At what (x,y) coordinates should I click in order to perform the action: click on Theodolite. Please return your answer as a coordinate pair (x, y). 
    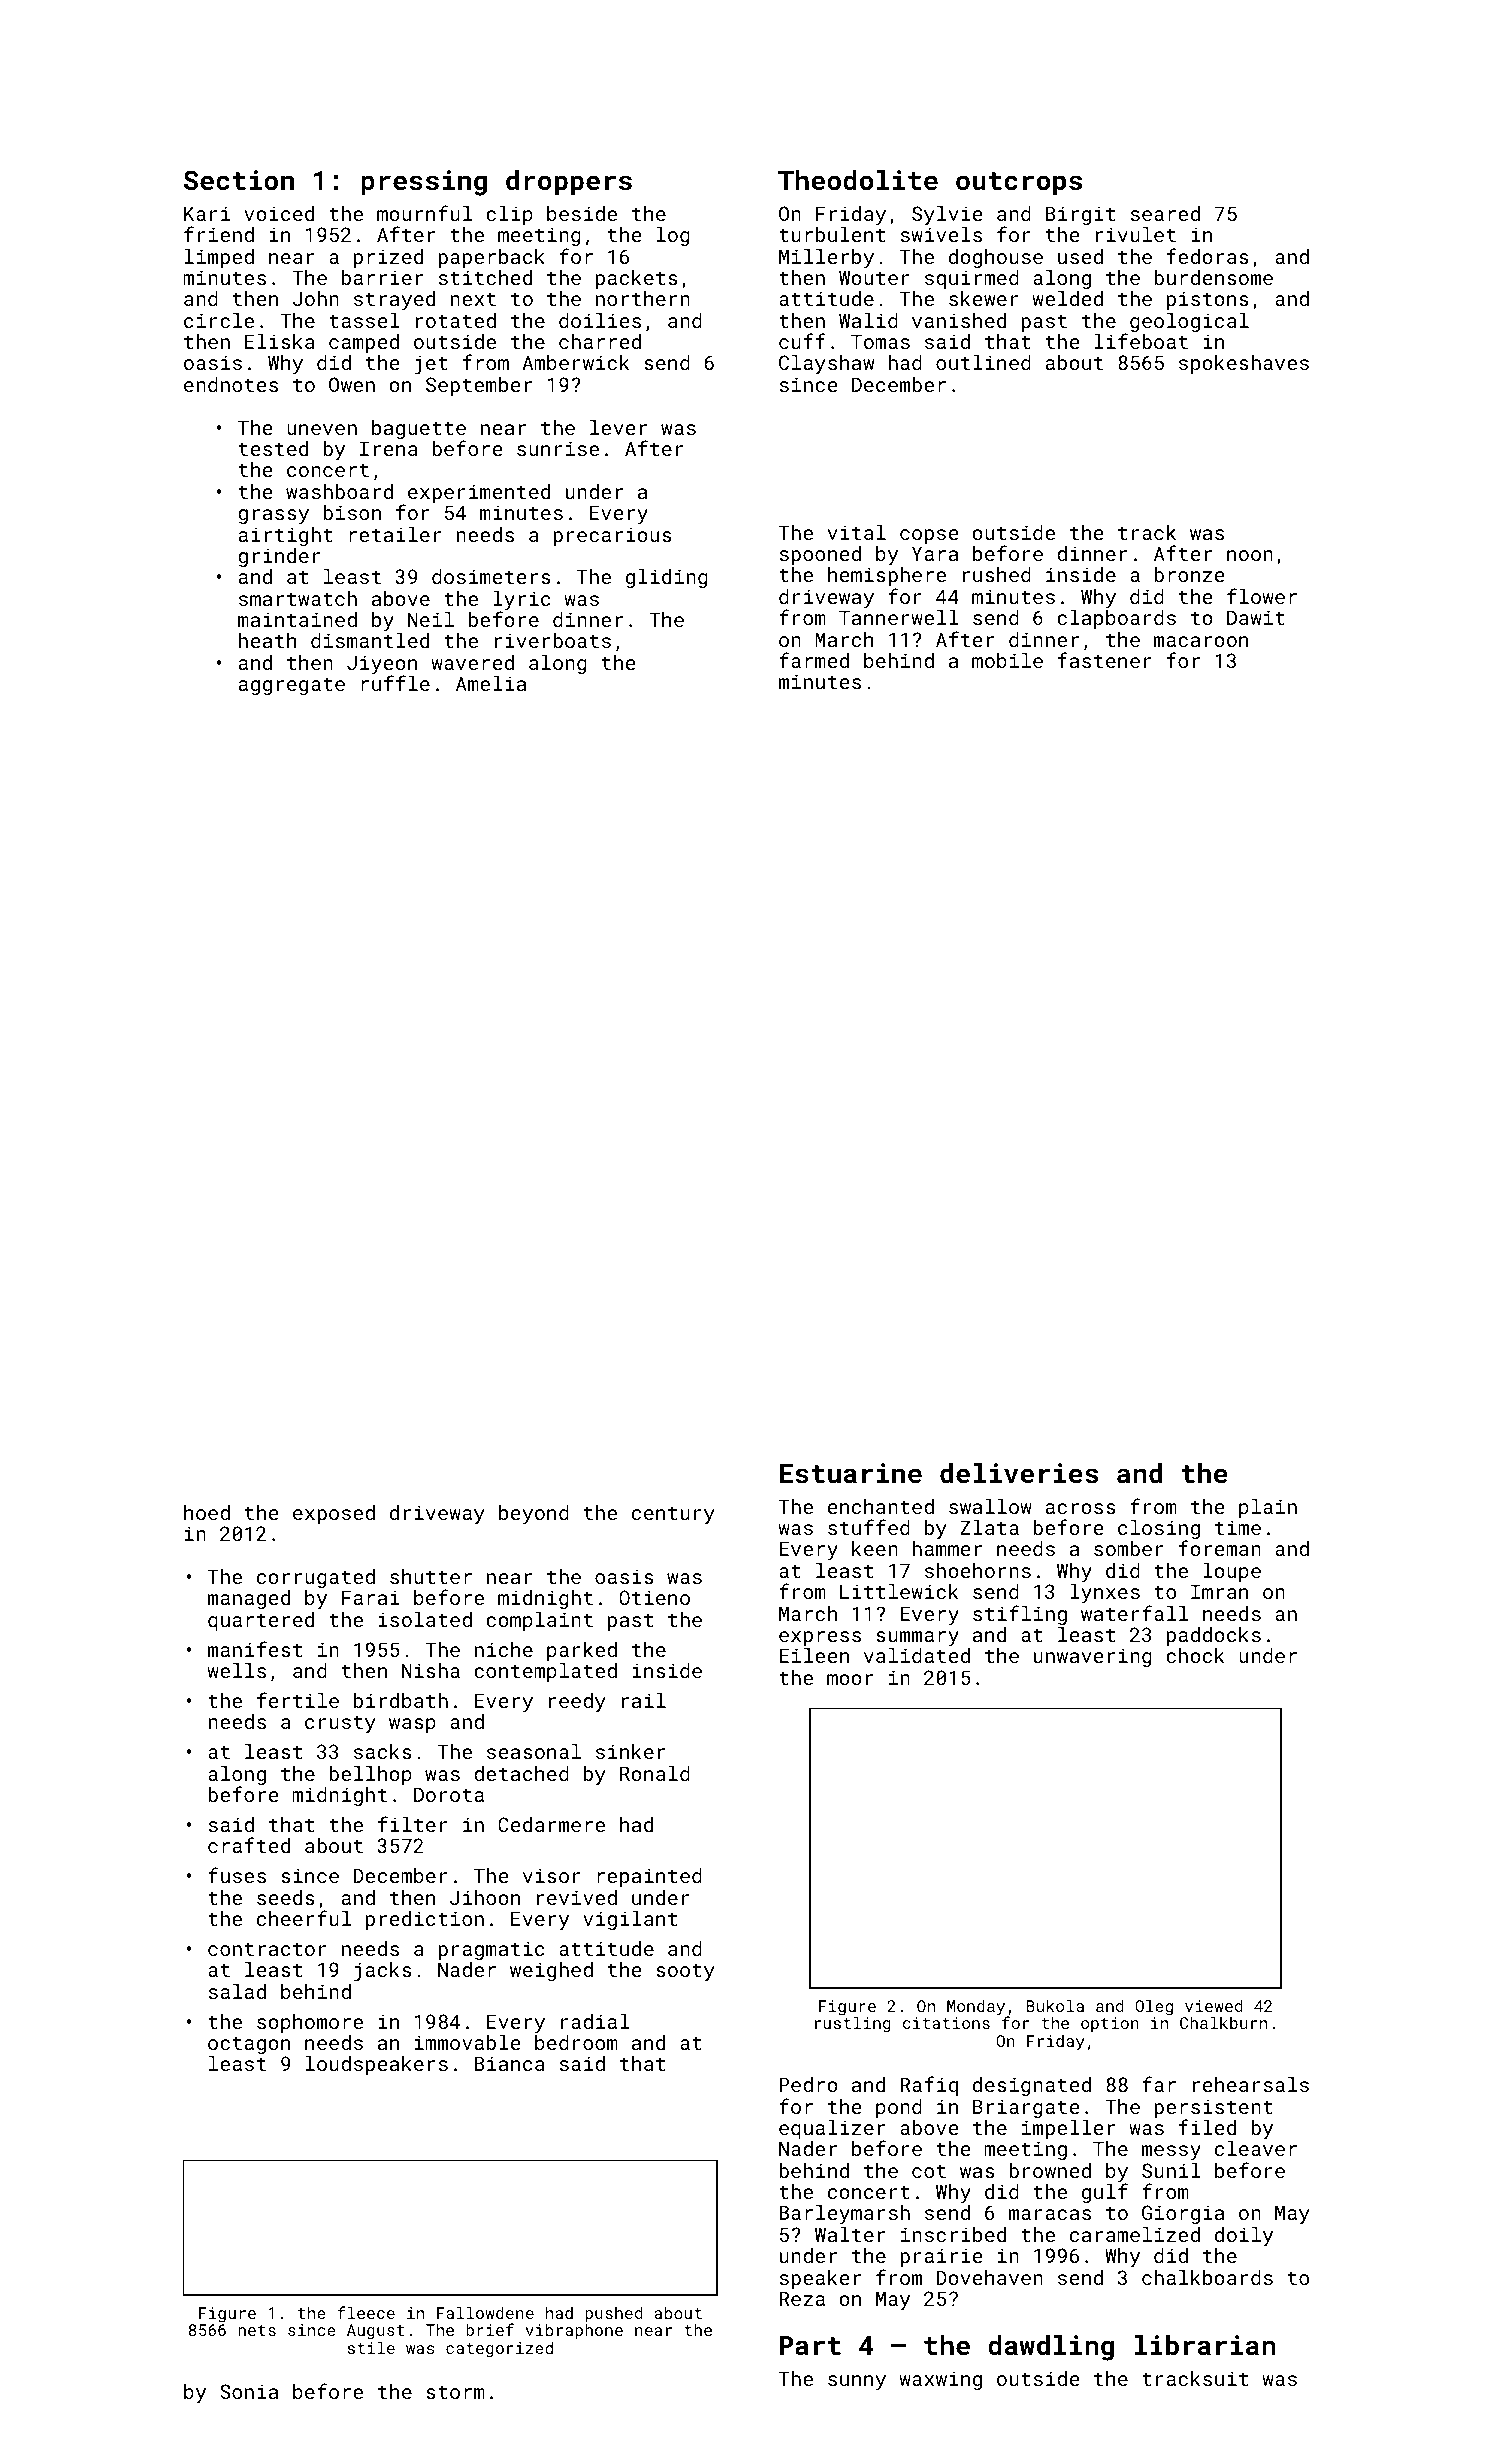
    Looking at the image, I should click on (858, 180).
